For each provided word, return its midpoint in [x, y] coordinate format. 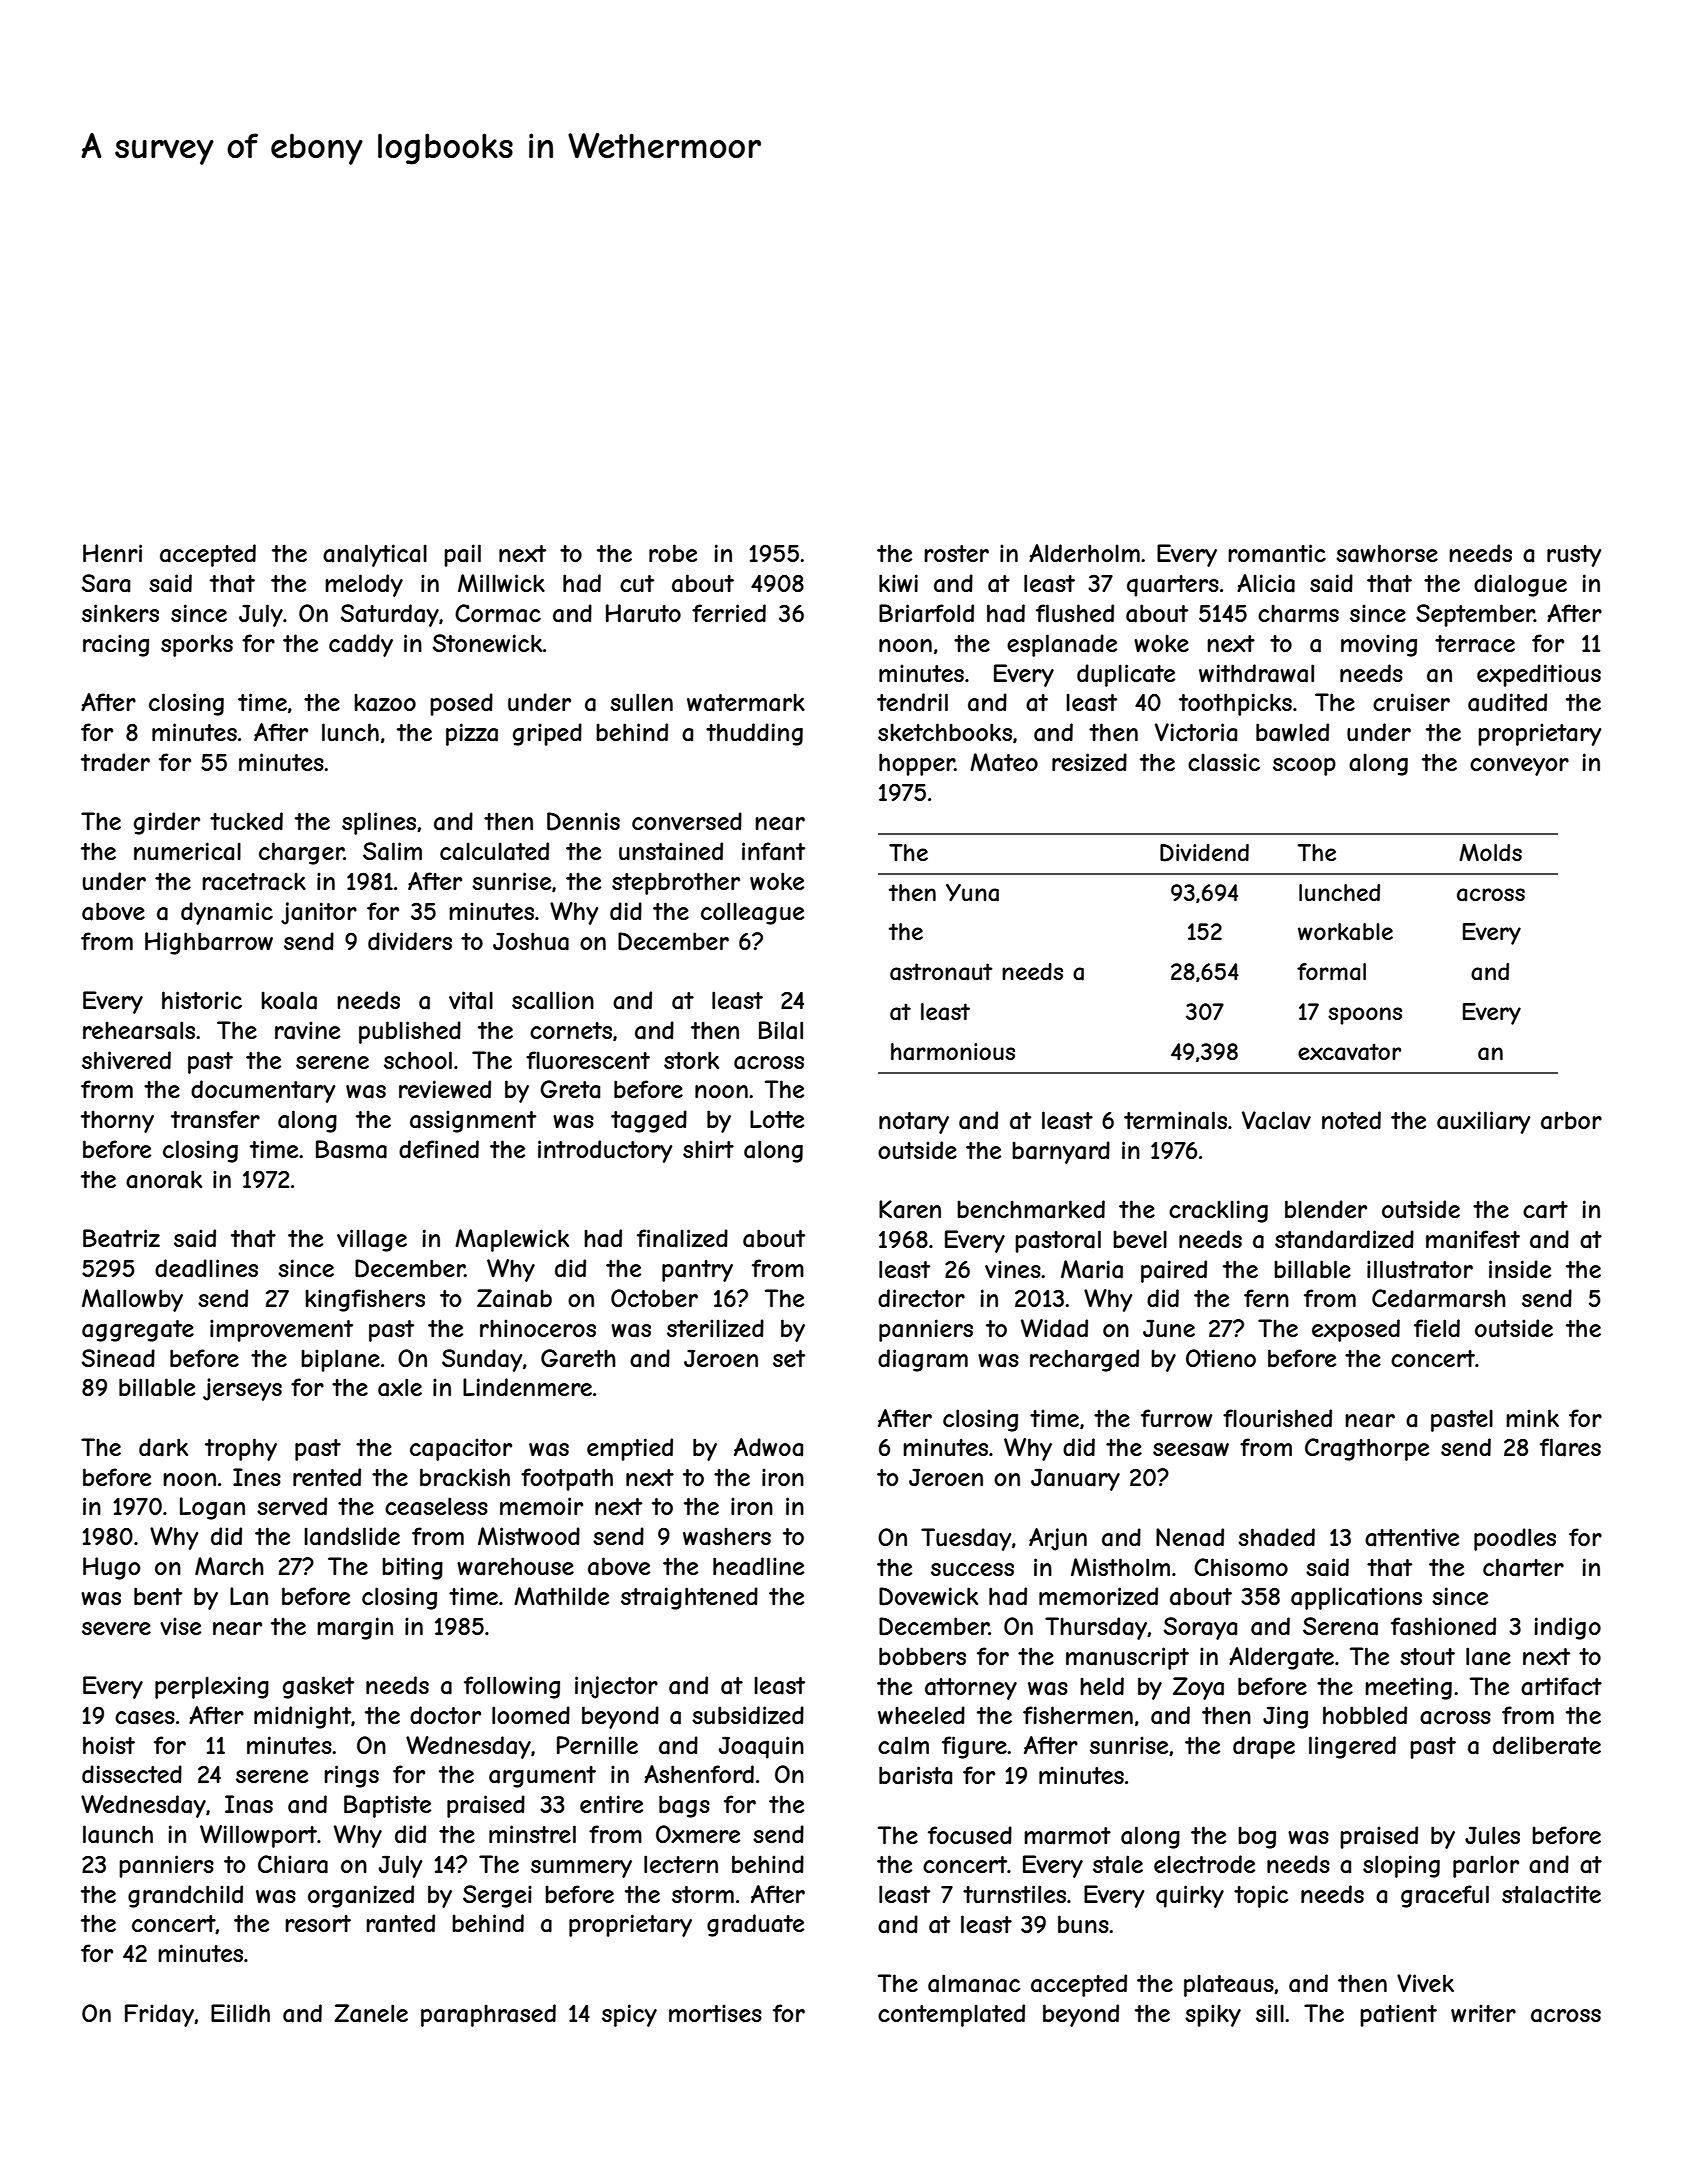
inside [1520, 1269]
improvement [281, 1330]
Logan [212, 1508]
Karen [910, 1209]
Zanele [371, 2013]
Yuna [972, 893]
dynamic [227, 913]
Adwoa [768, 1447]
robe [673, 553]
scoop [1304, 767]
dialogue [1520, 585]
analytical [375, 555]
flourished [1277, 1418]
